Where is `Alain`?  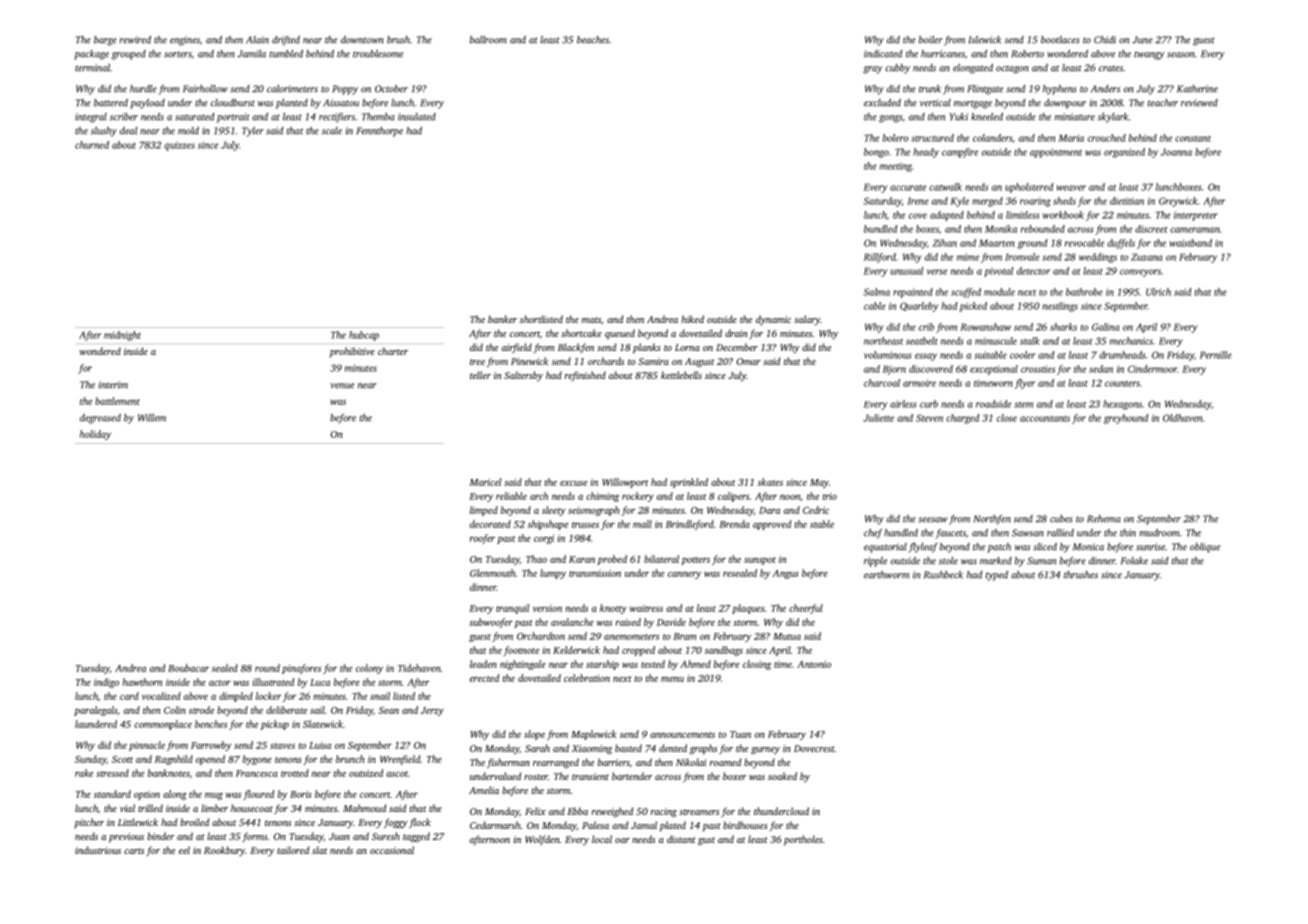 Alain is located at coordinates (257, 40).
